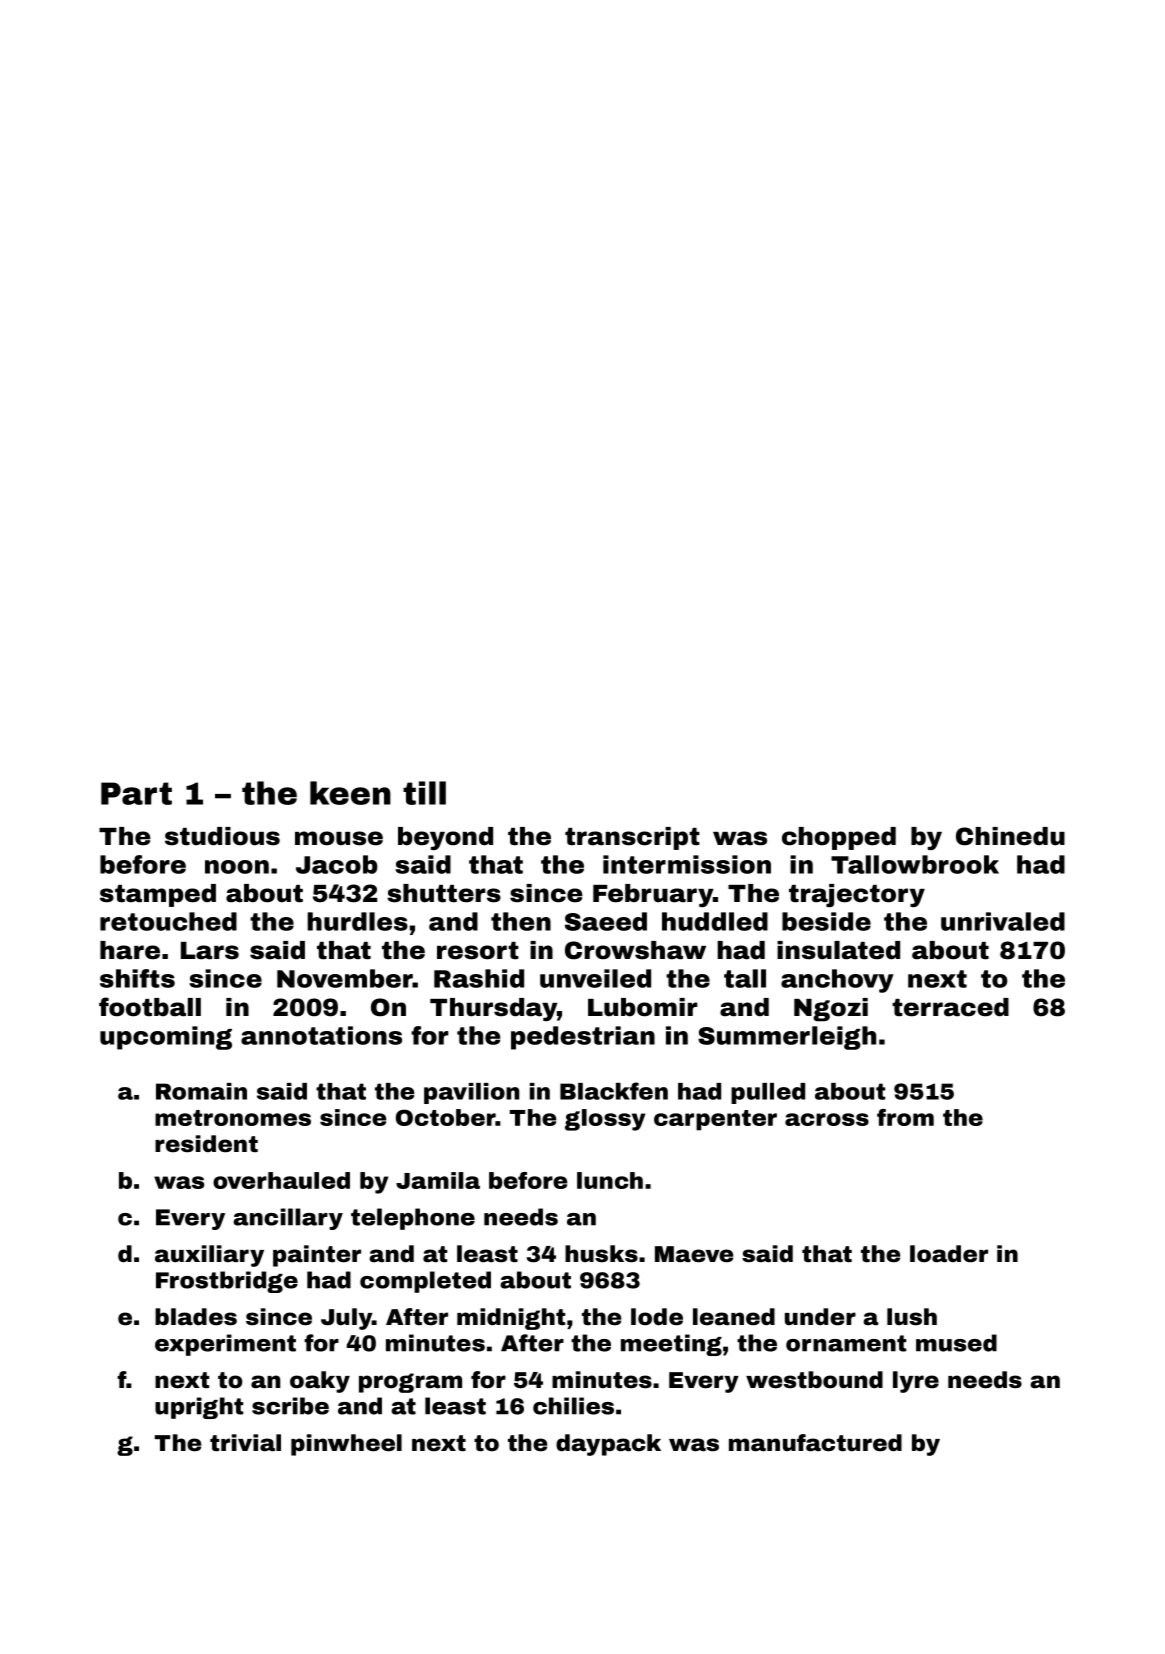 This screenshot has height=1654, width=1165. I want to click on Lars, so click(210, 951).
